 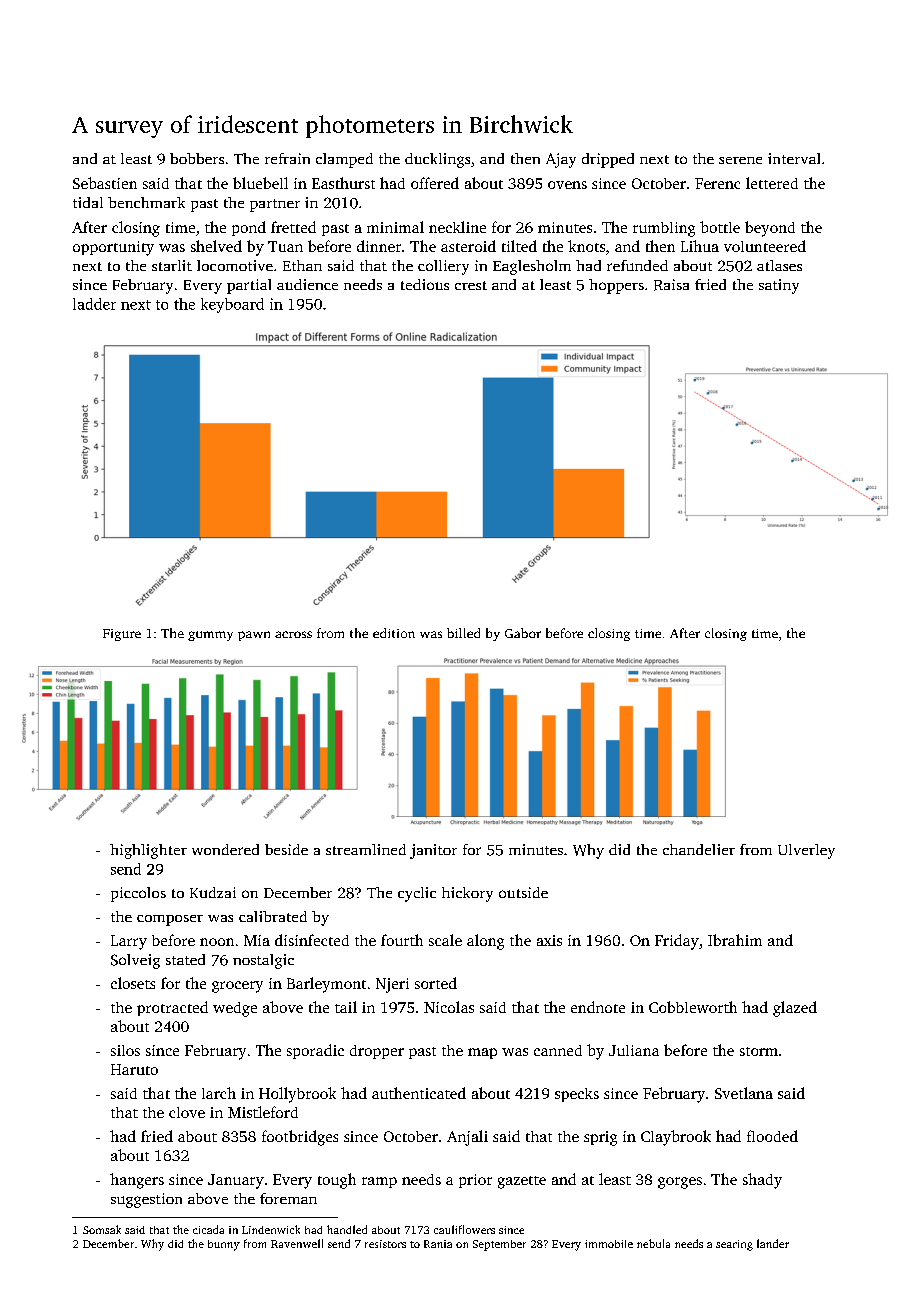 What do you see at coordinates (138, 894) in the page?
I see `piccolos` at bounding box center [138, 894].
